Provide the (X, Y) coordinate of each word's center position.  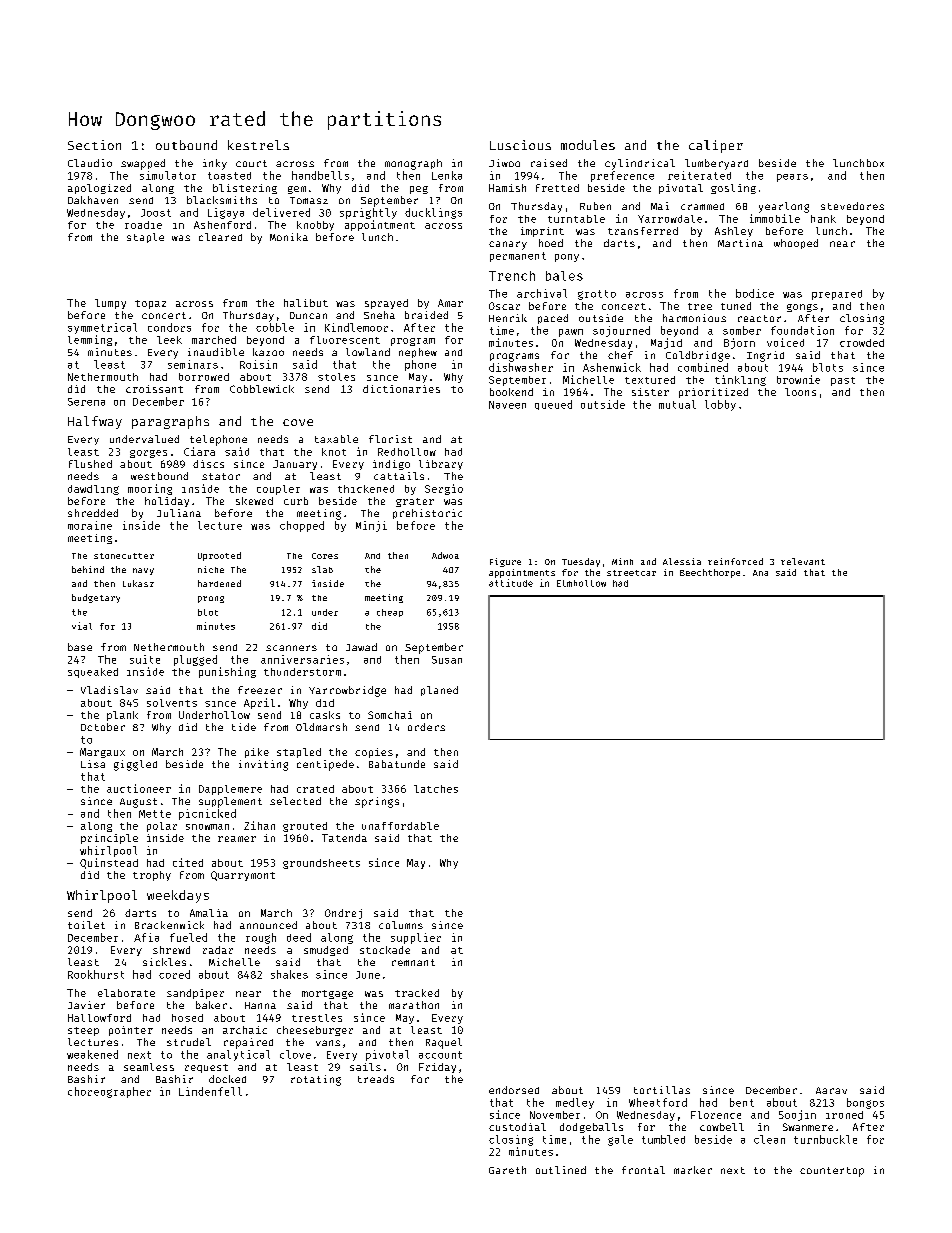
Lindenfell (210, 1091)
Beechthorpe (710, 573)
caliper (716, 146)
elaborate (126, 993)
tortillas (662, 1090)
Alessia (682, 561)
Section (94, 145)
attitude (511, 583)
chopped (302, 526)
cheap (390, 613)
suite (145, 659)
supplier (416, 938)
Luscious (520, 145)
